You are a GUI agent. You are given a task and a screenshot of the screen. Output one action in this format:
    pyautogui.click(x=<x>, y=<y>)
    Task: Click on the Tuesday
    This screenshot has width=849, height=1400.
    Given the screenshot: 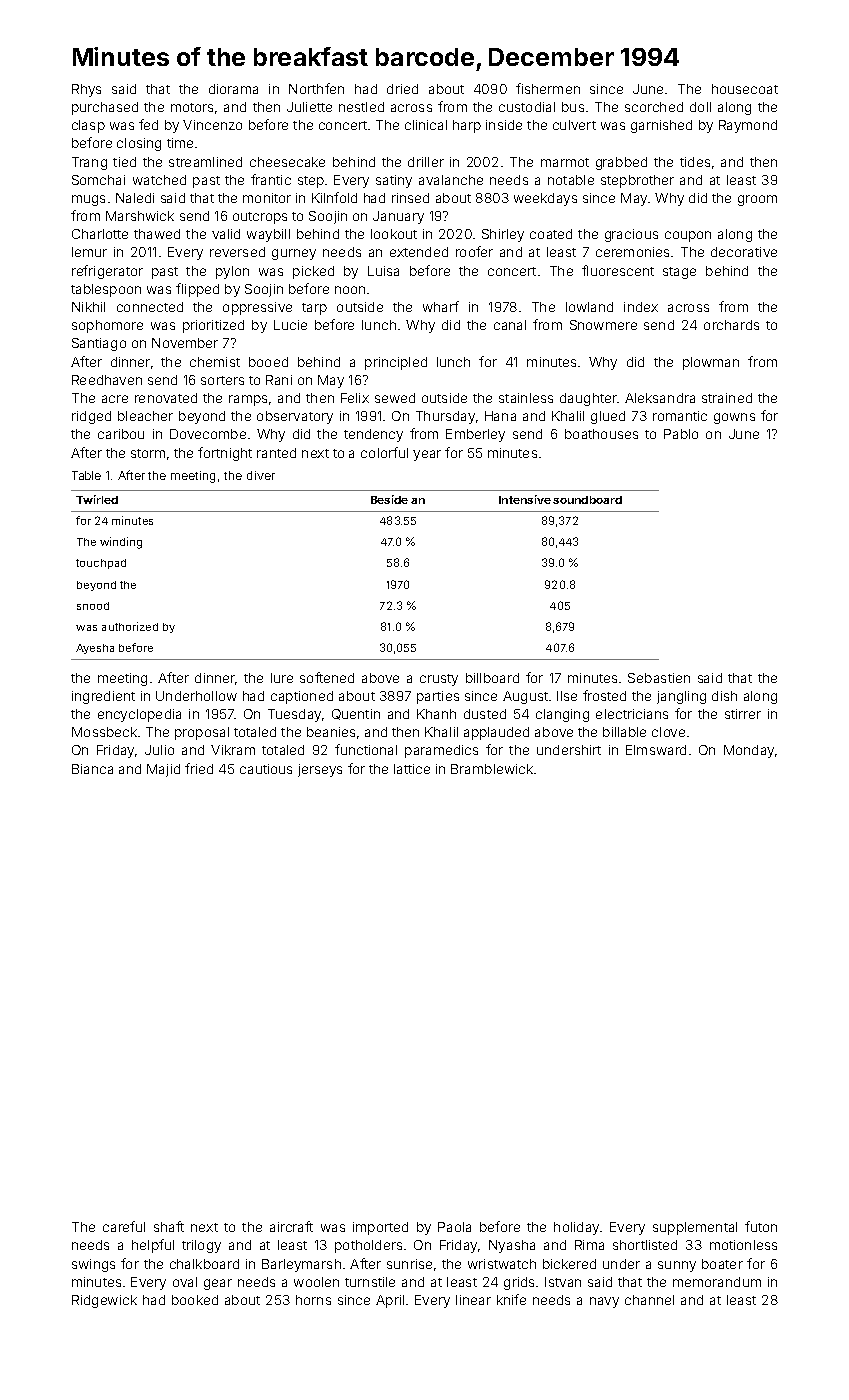 What is the action you would take?
    pyautogui.click(x=294, y=715)
